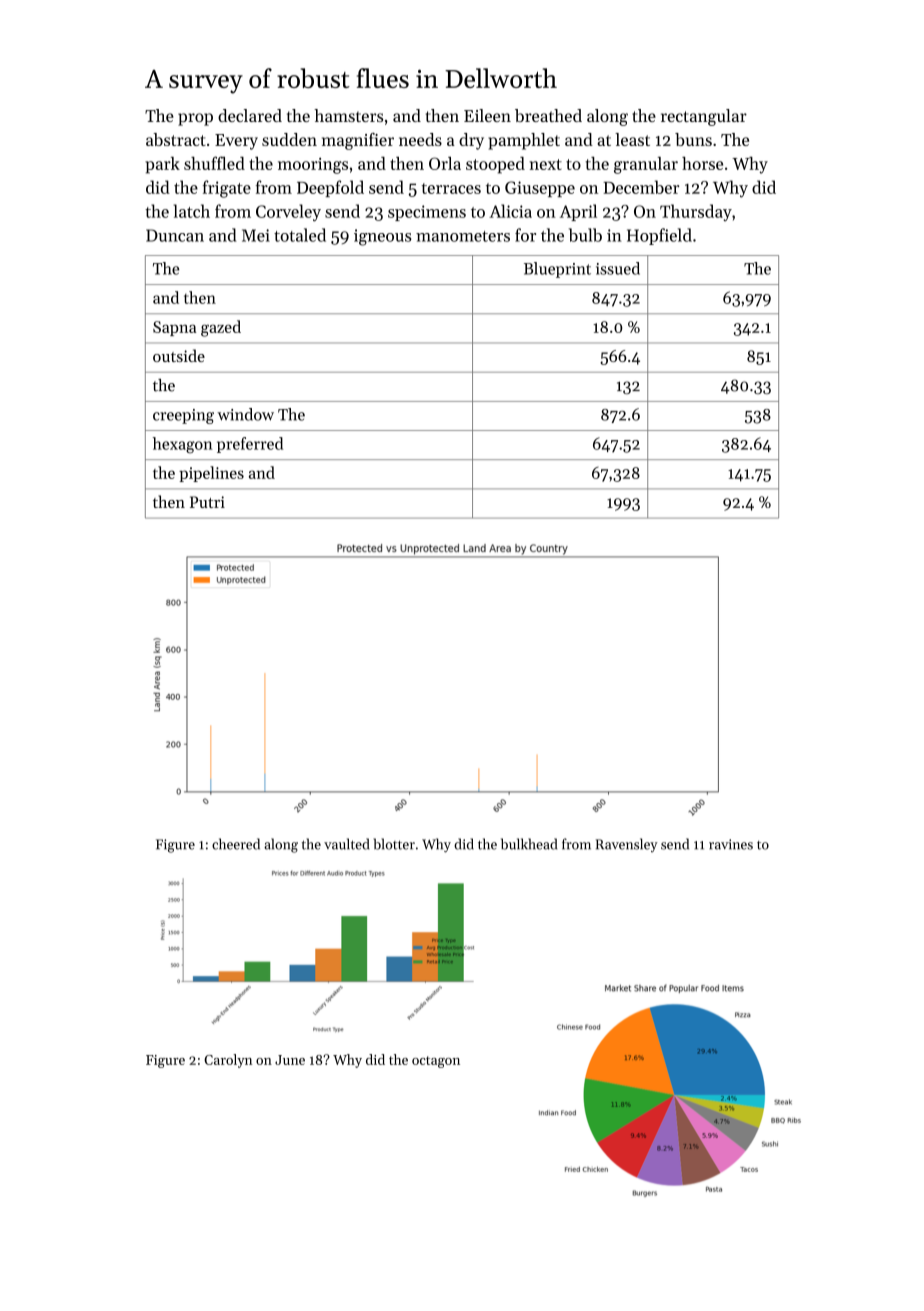 Image resolution: width=924 pixels, height=1311 pixels. I want to click on igneous, so click(382, 237).
